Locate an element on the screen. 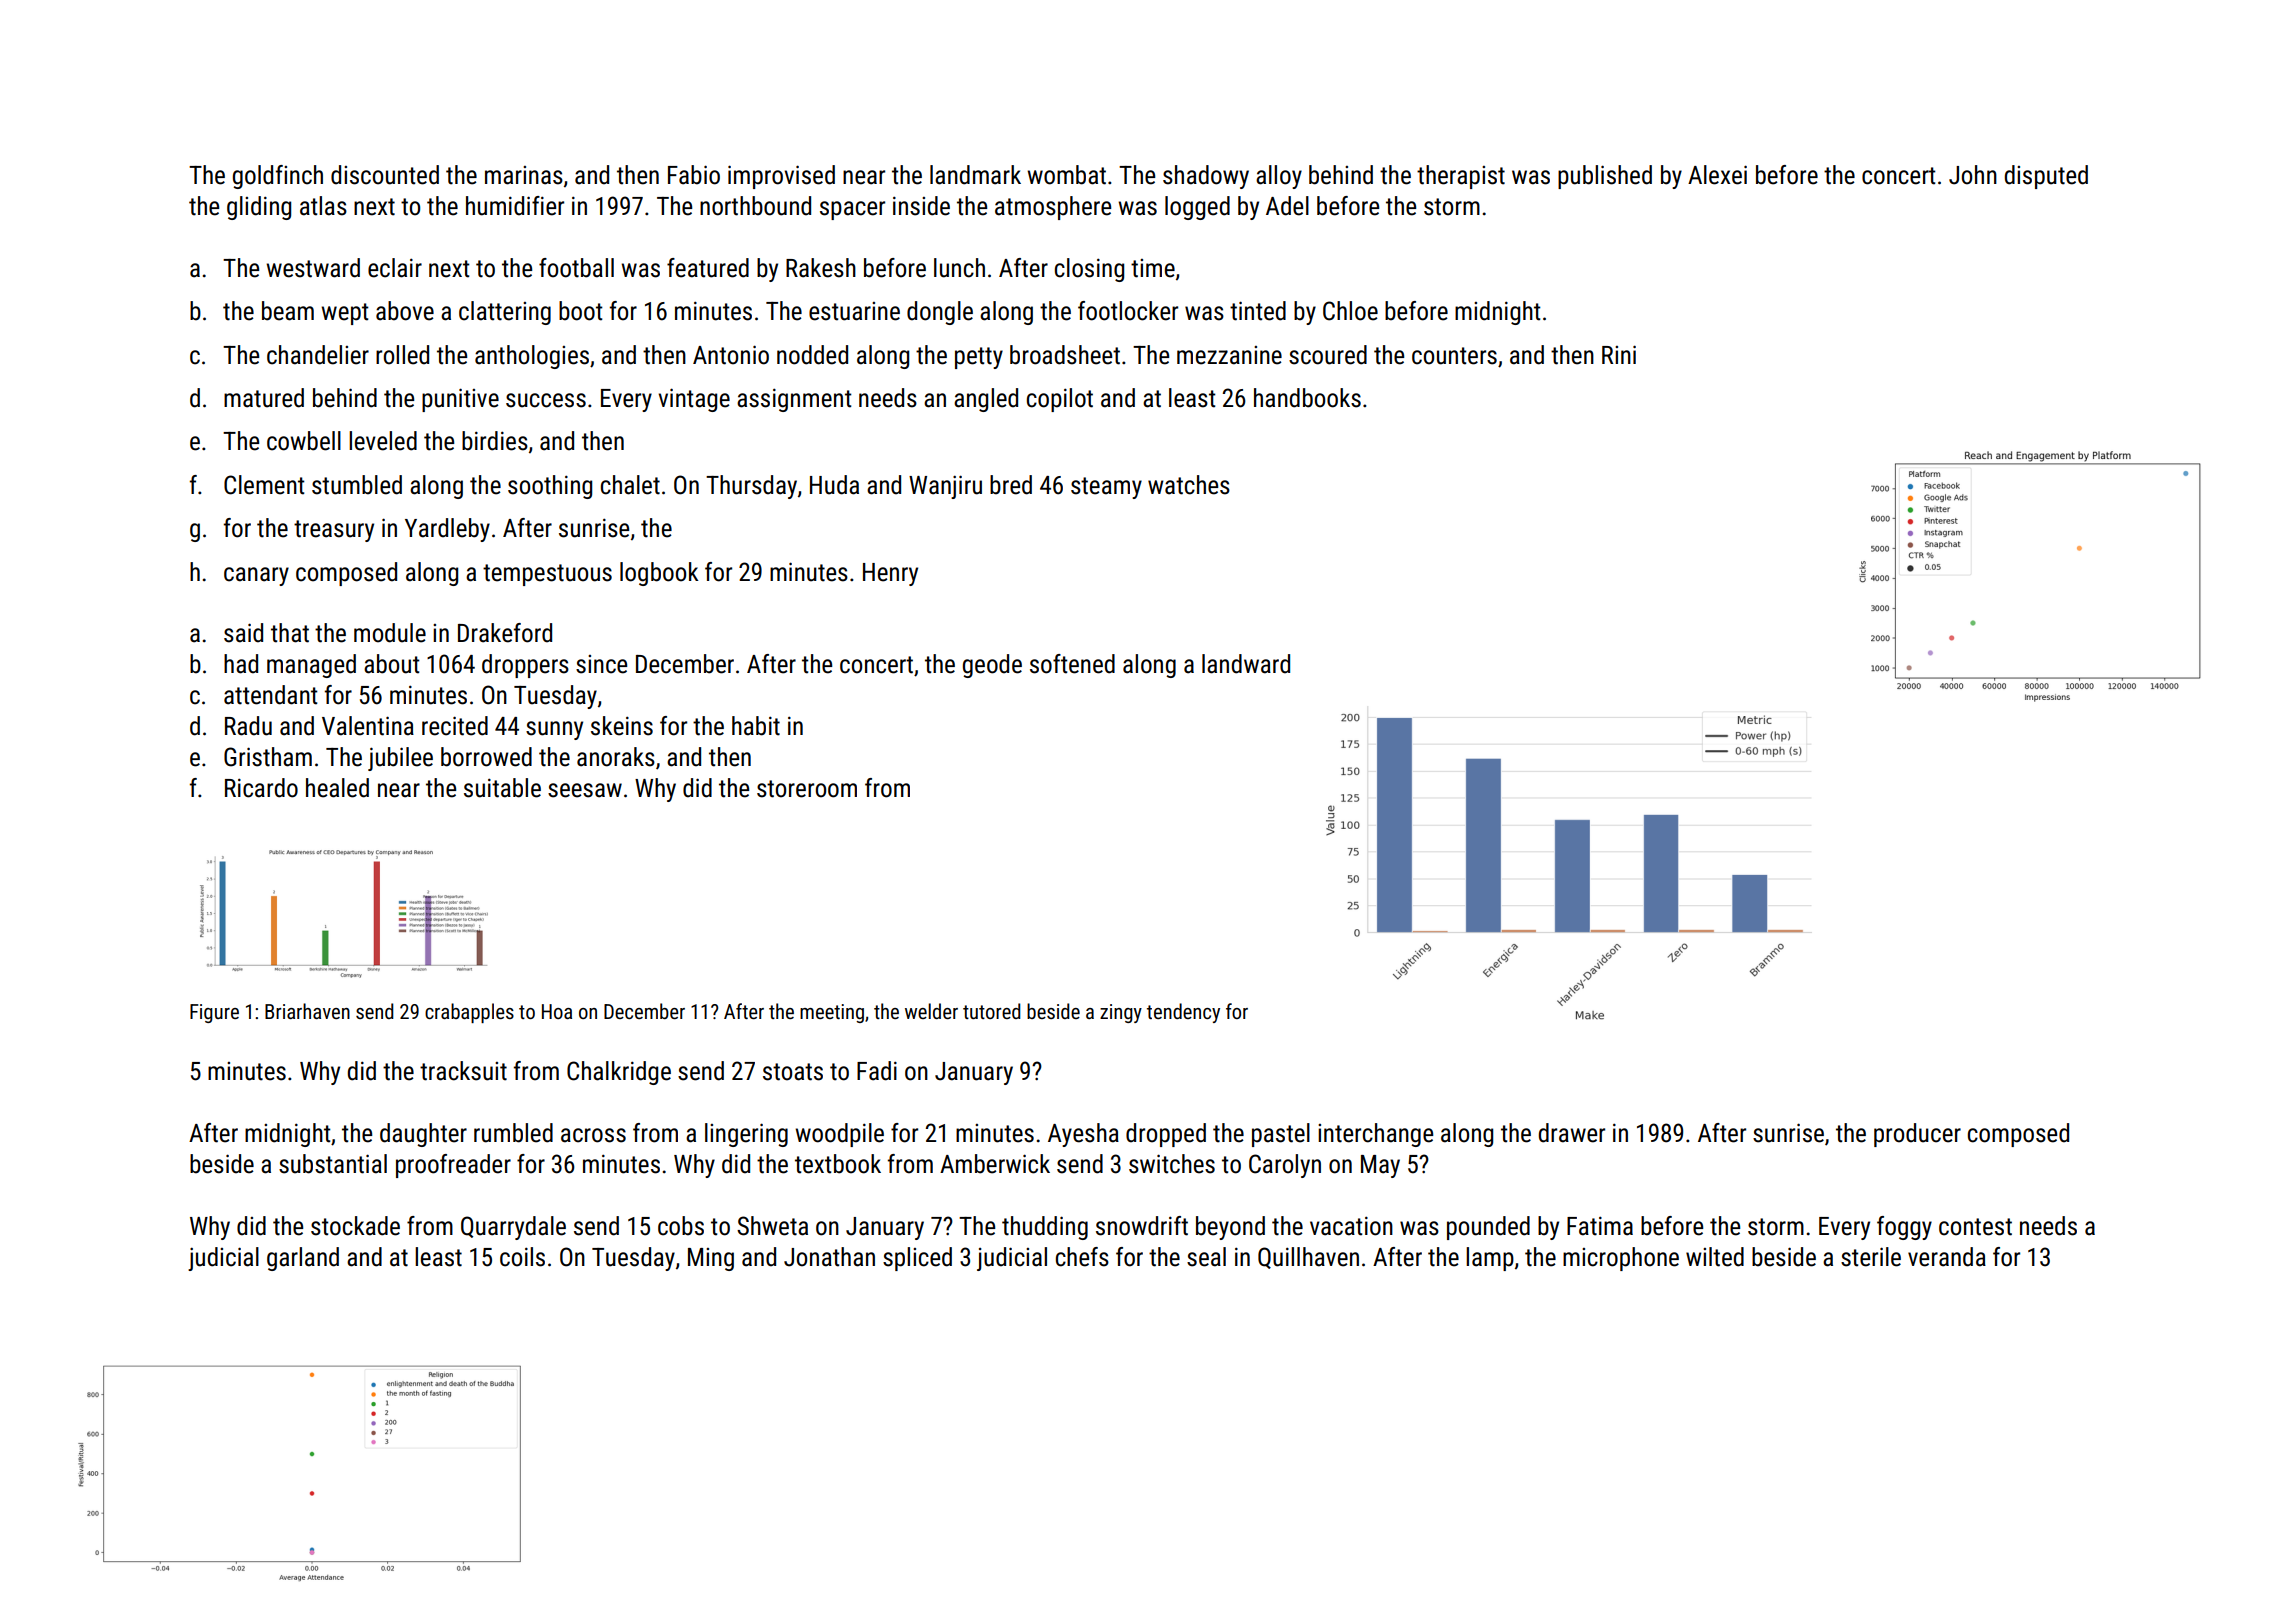 Image resolution: width=2292 pixels, height=1620 pixels. Quarrydale is located at coordinates (513, 1228).
